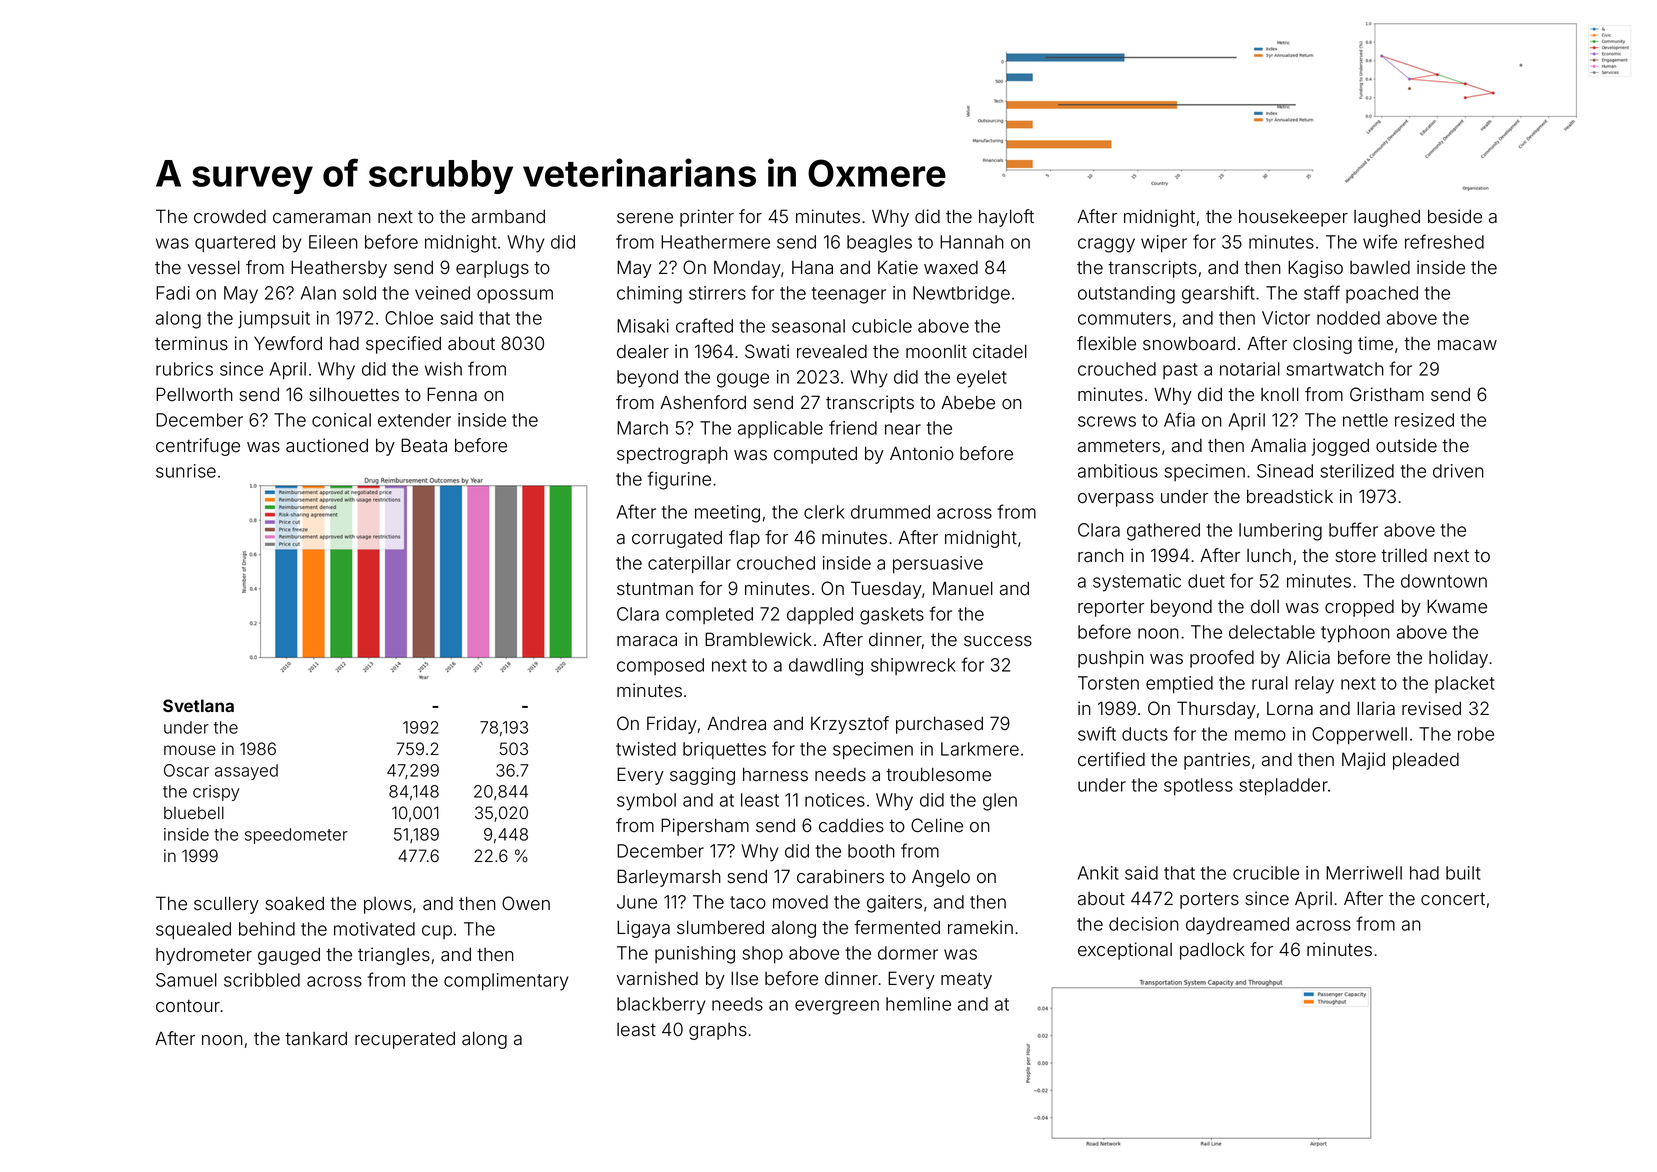 This document has width=1657, height=1172. Describe the element at coordinates (1444, 241) in the document. I see `refreshed` at that location.
